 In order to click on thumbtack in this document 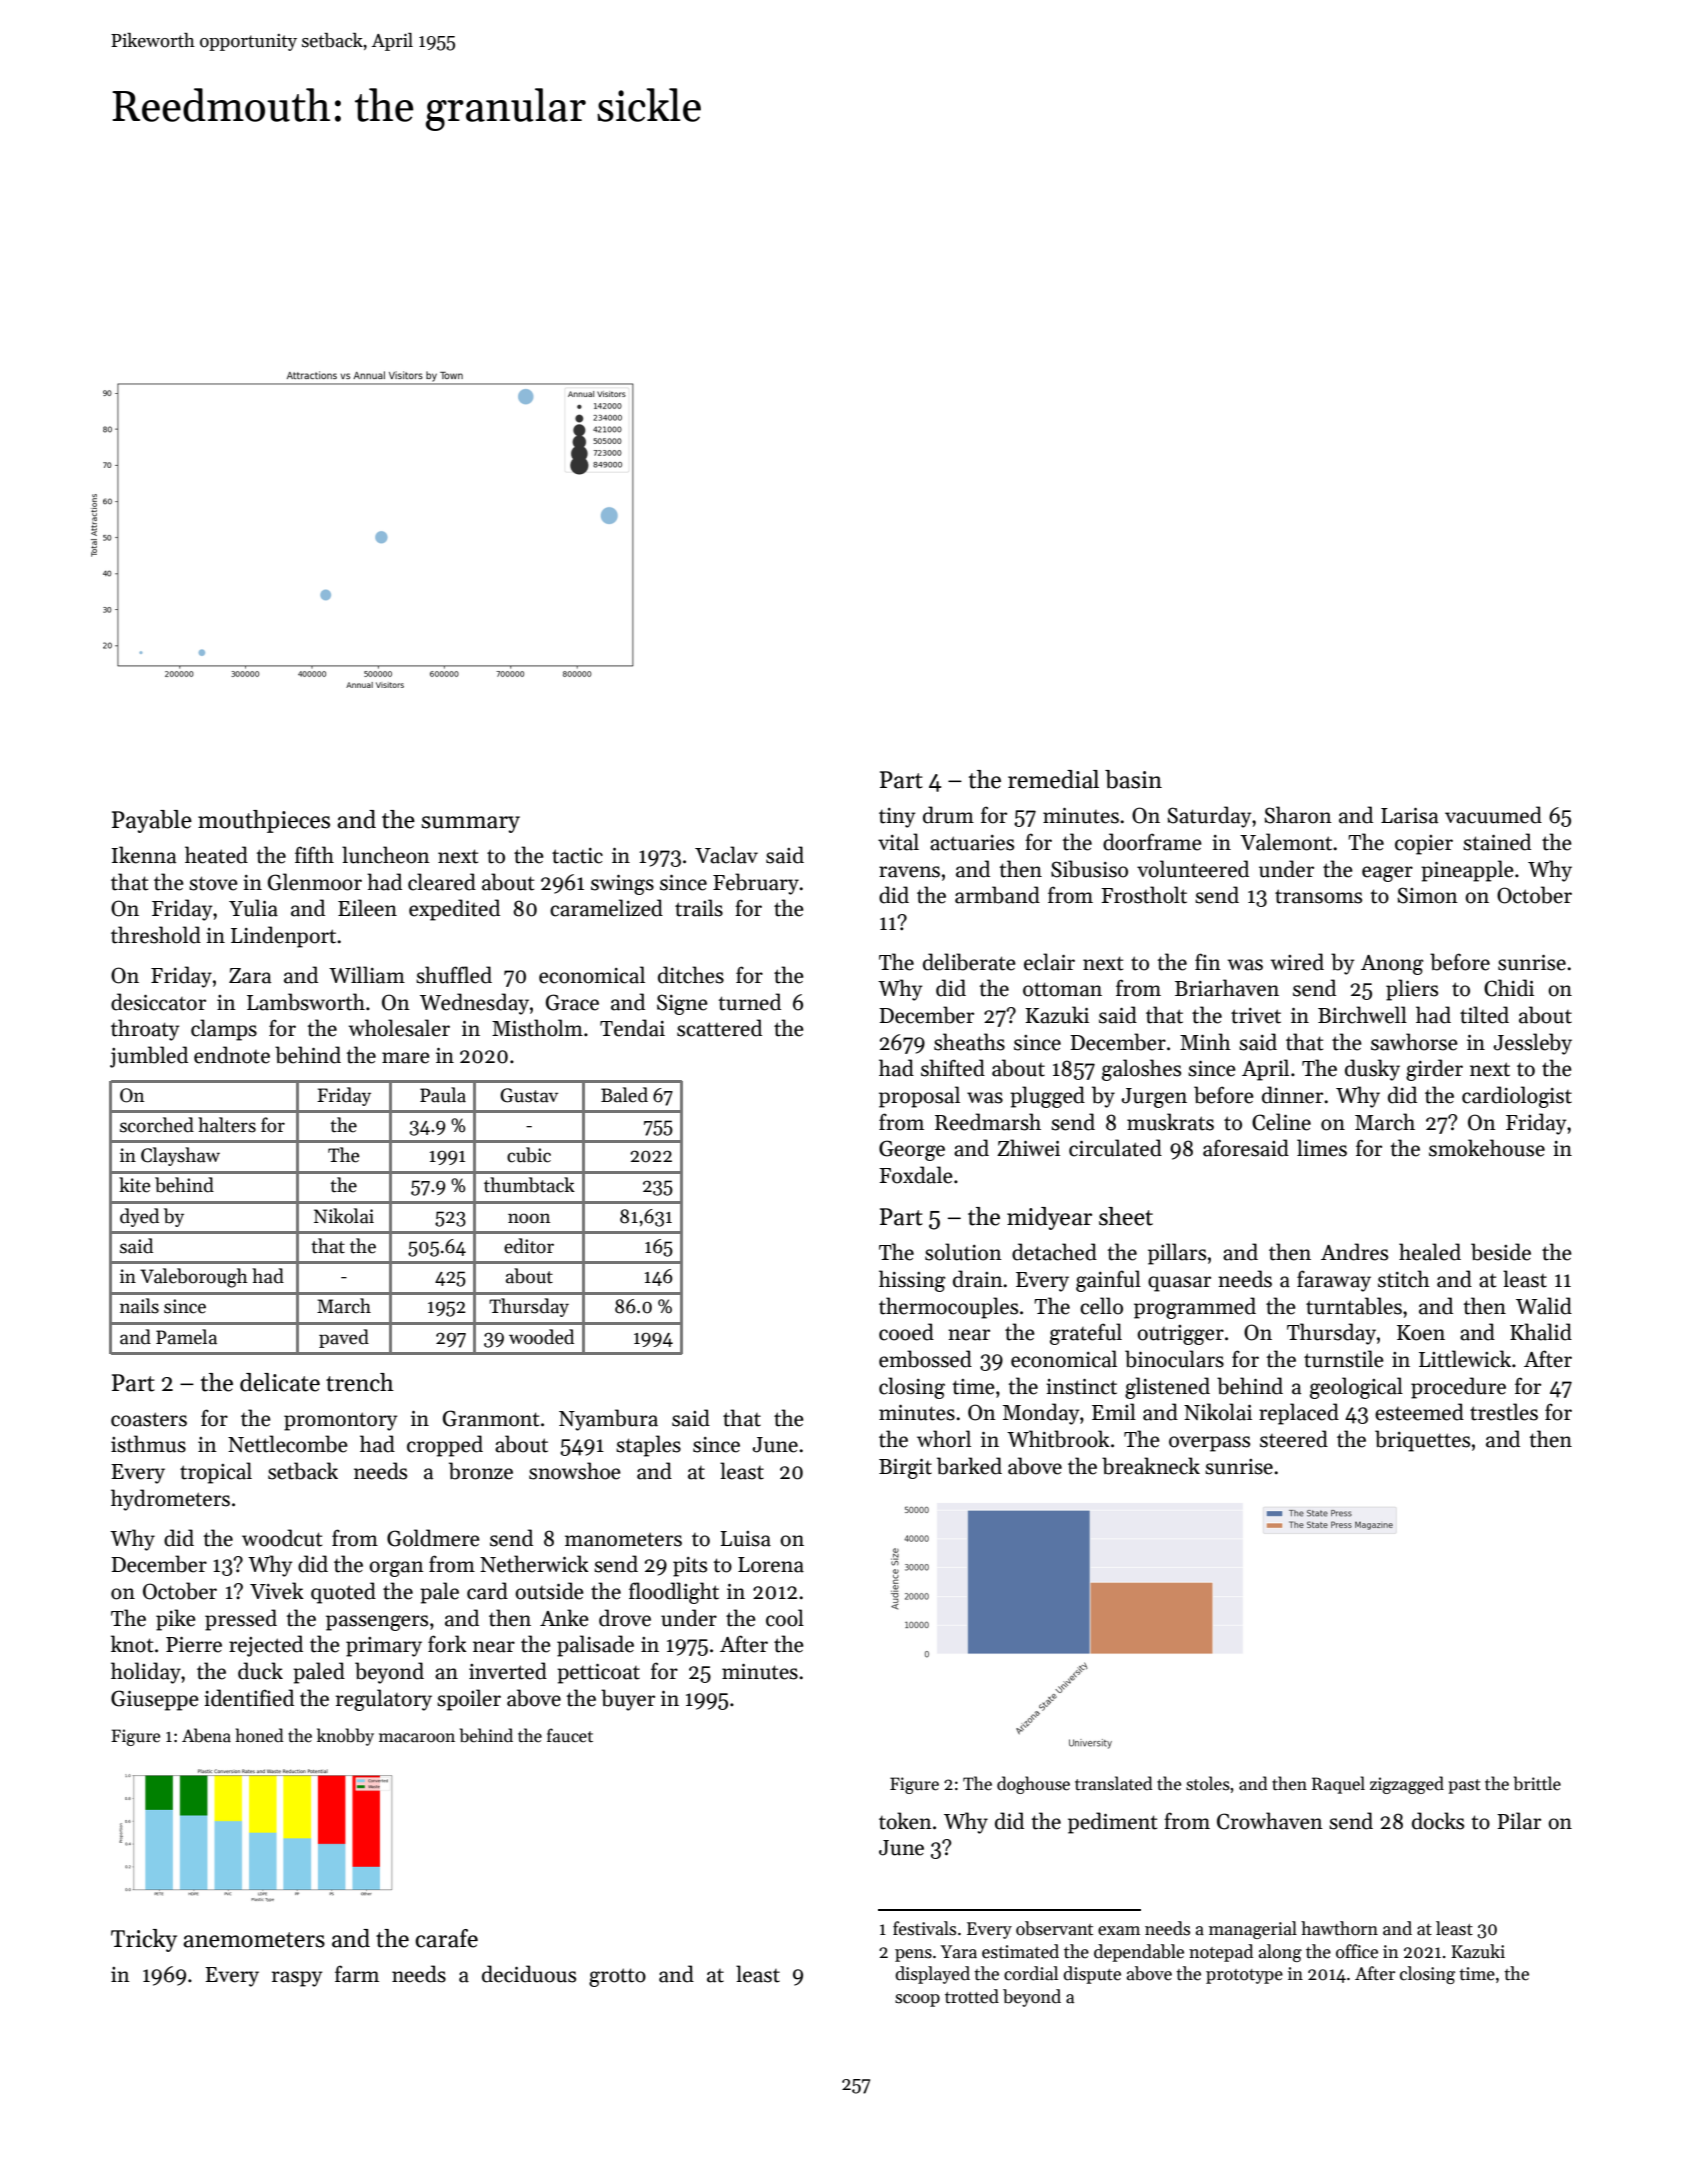, I will do `click(529, 1185)`.
